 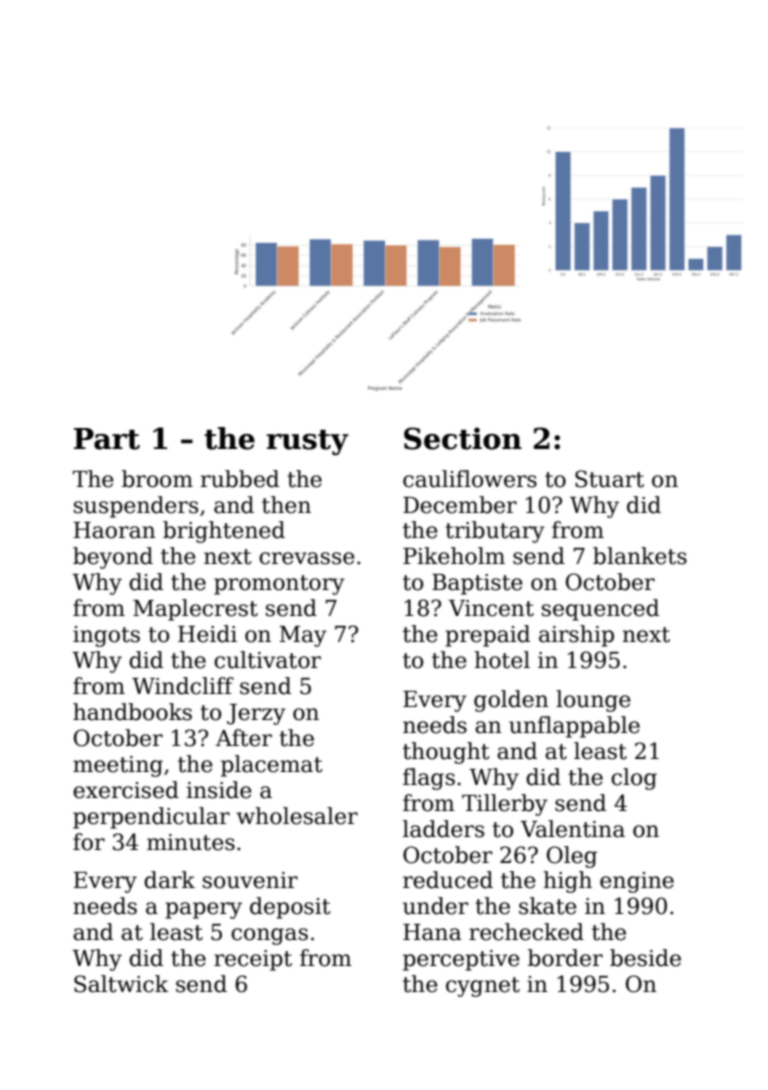 What do you see at coordinates (132, 712) in the page?
I see `handbooks` at bounding box center [132, 712].
